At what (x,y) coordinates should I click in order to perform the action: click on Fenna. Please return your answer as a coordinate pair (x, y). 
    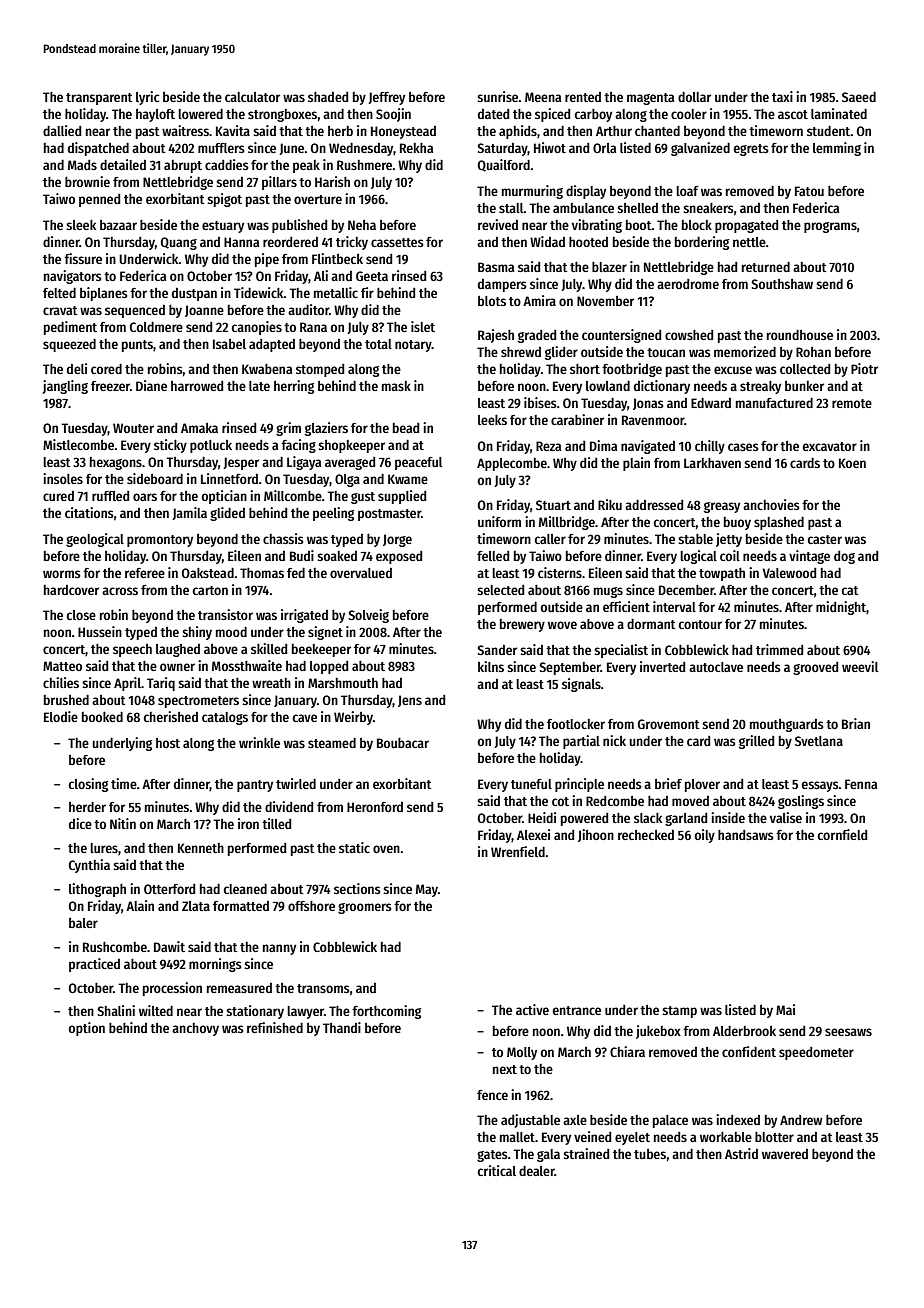
    Looking at the image, I should click on (861, 784).
